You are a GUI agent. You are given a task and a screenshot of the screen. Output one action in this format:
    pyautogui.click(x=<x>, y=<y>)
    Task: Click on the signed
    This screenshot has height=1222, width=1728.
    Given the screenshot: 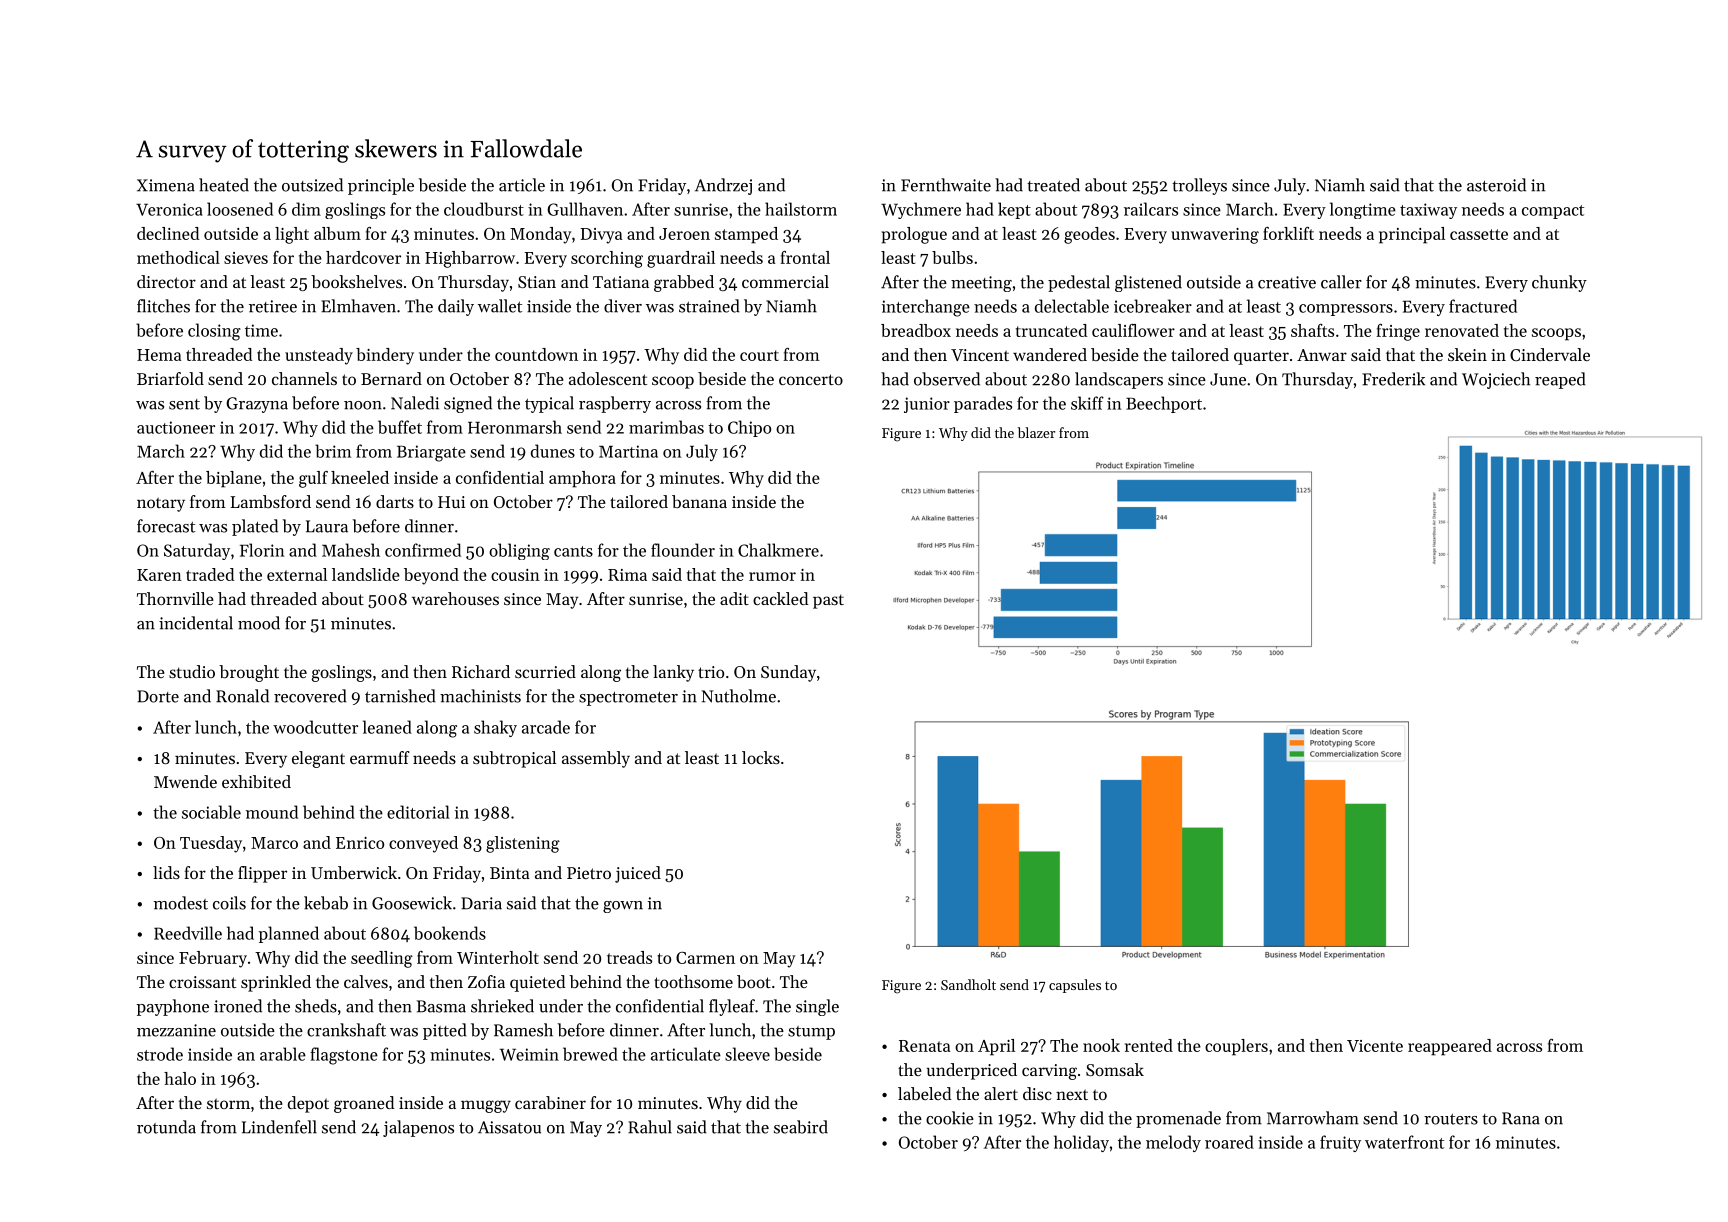 What is the action you would take?
    pyautogui.click(x=468, y=404)
